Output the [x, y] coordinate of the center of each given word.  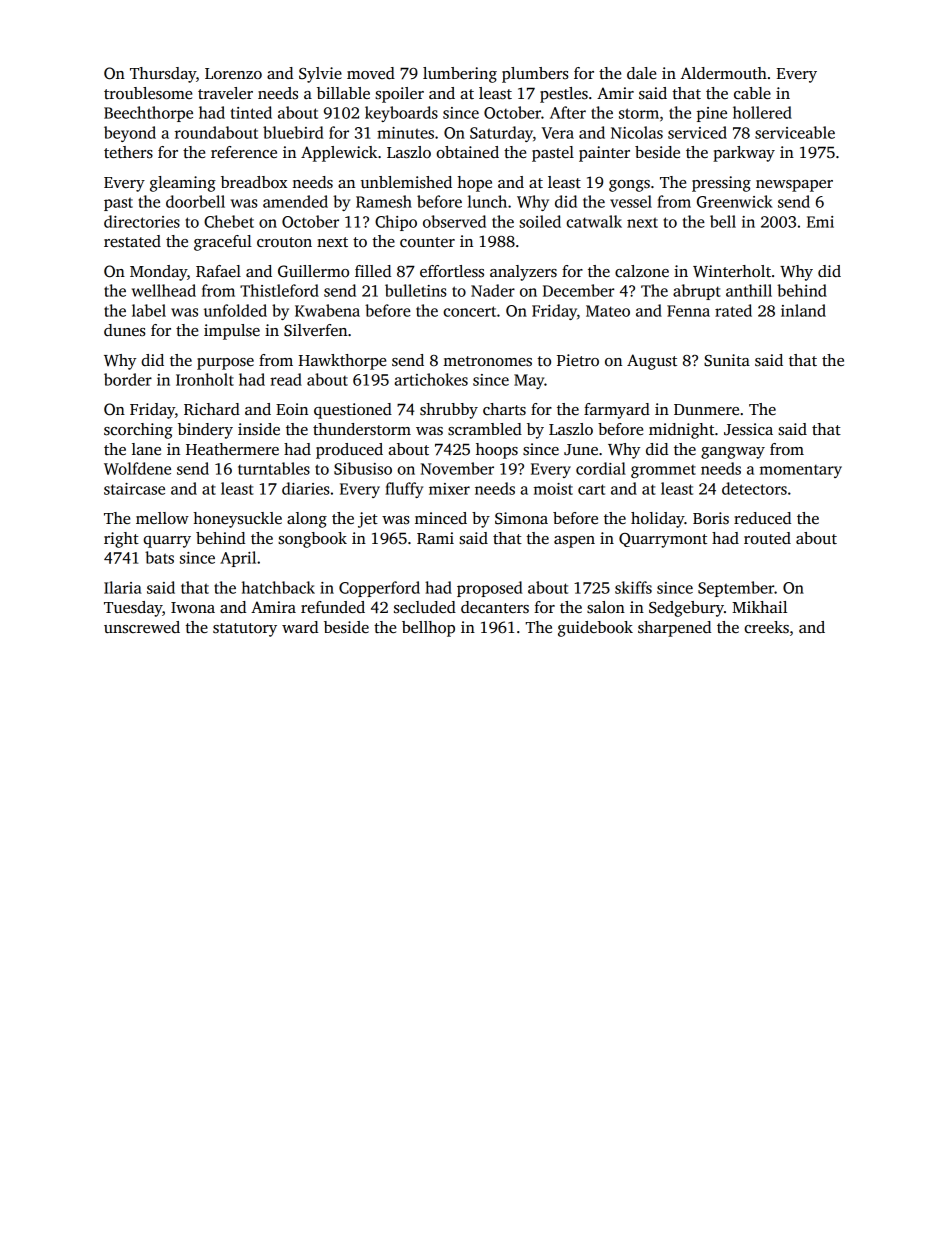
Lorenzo [233, 74]
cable [752, 93]
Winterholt [732, 271]
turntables [274, 468]
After [568, 112]
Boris [711, 518]
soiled [540, 221]
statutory [245, 630]
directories [142, 221]
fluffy [404, 490]
